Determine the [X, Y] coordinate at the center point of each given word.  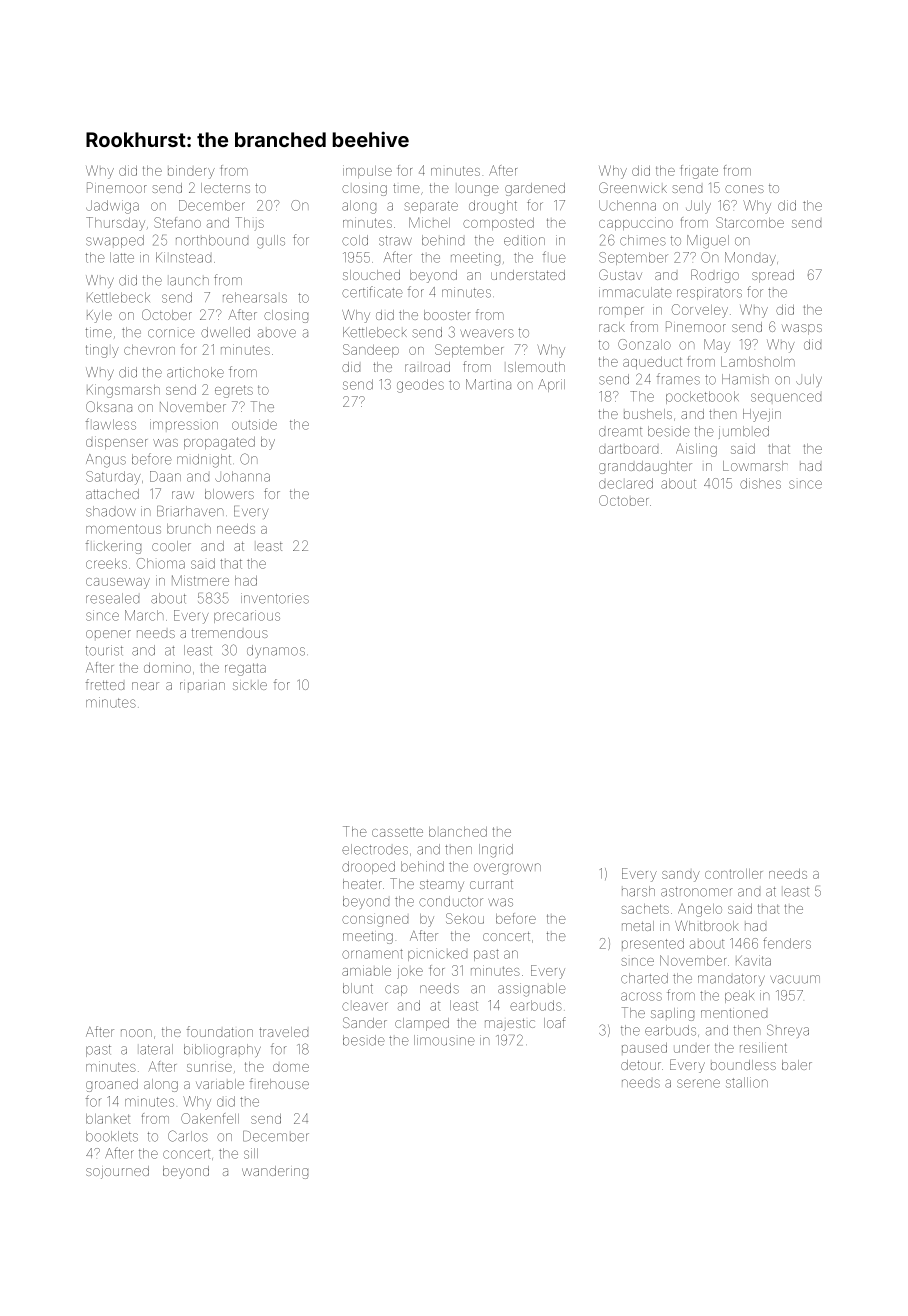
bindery [191, 172]
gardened [535, 189]
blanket [108, 1119]
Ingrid [496, 851]
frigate [699, 172]
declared [626, 483]
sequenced [786, 397]
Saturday [113, 478]
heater [362, 884]
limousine [444, 1040]
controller [734, 874]
